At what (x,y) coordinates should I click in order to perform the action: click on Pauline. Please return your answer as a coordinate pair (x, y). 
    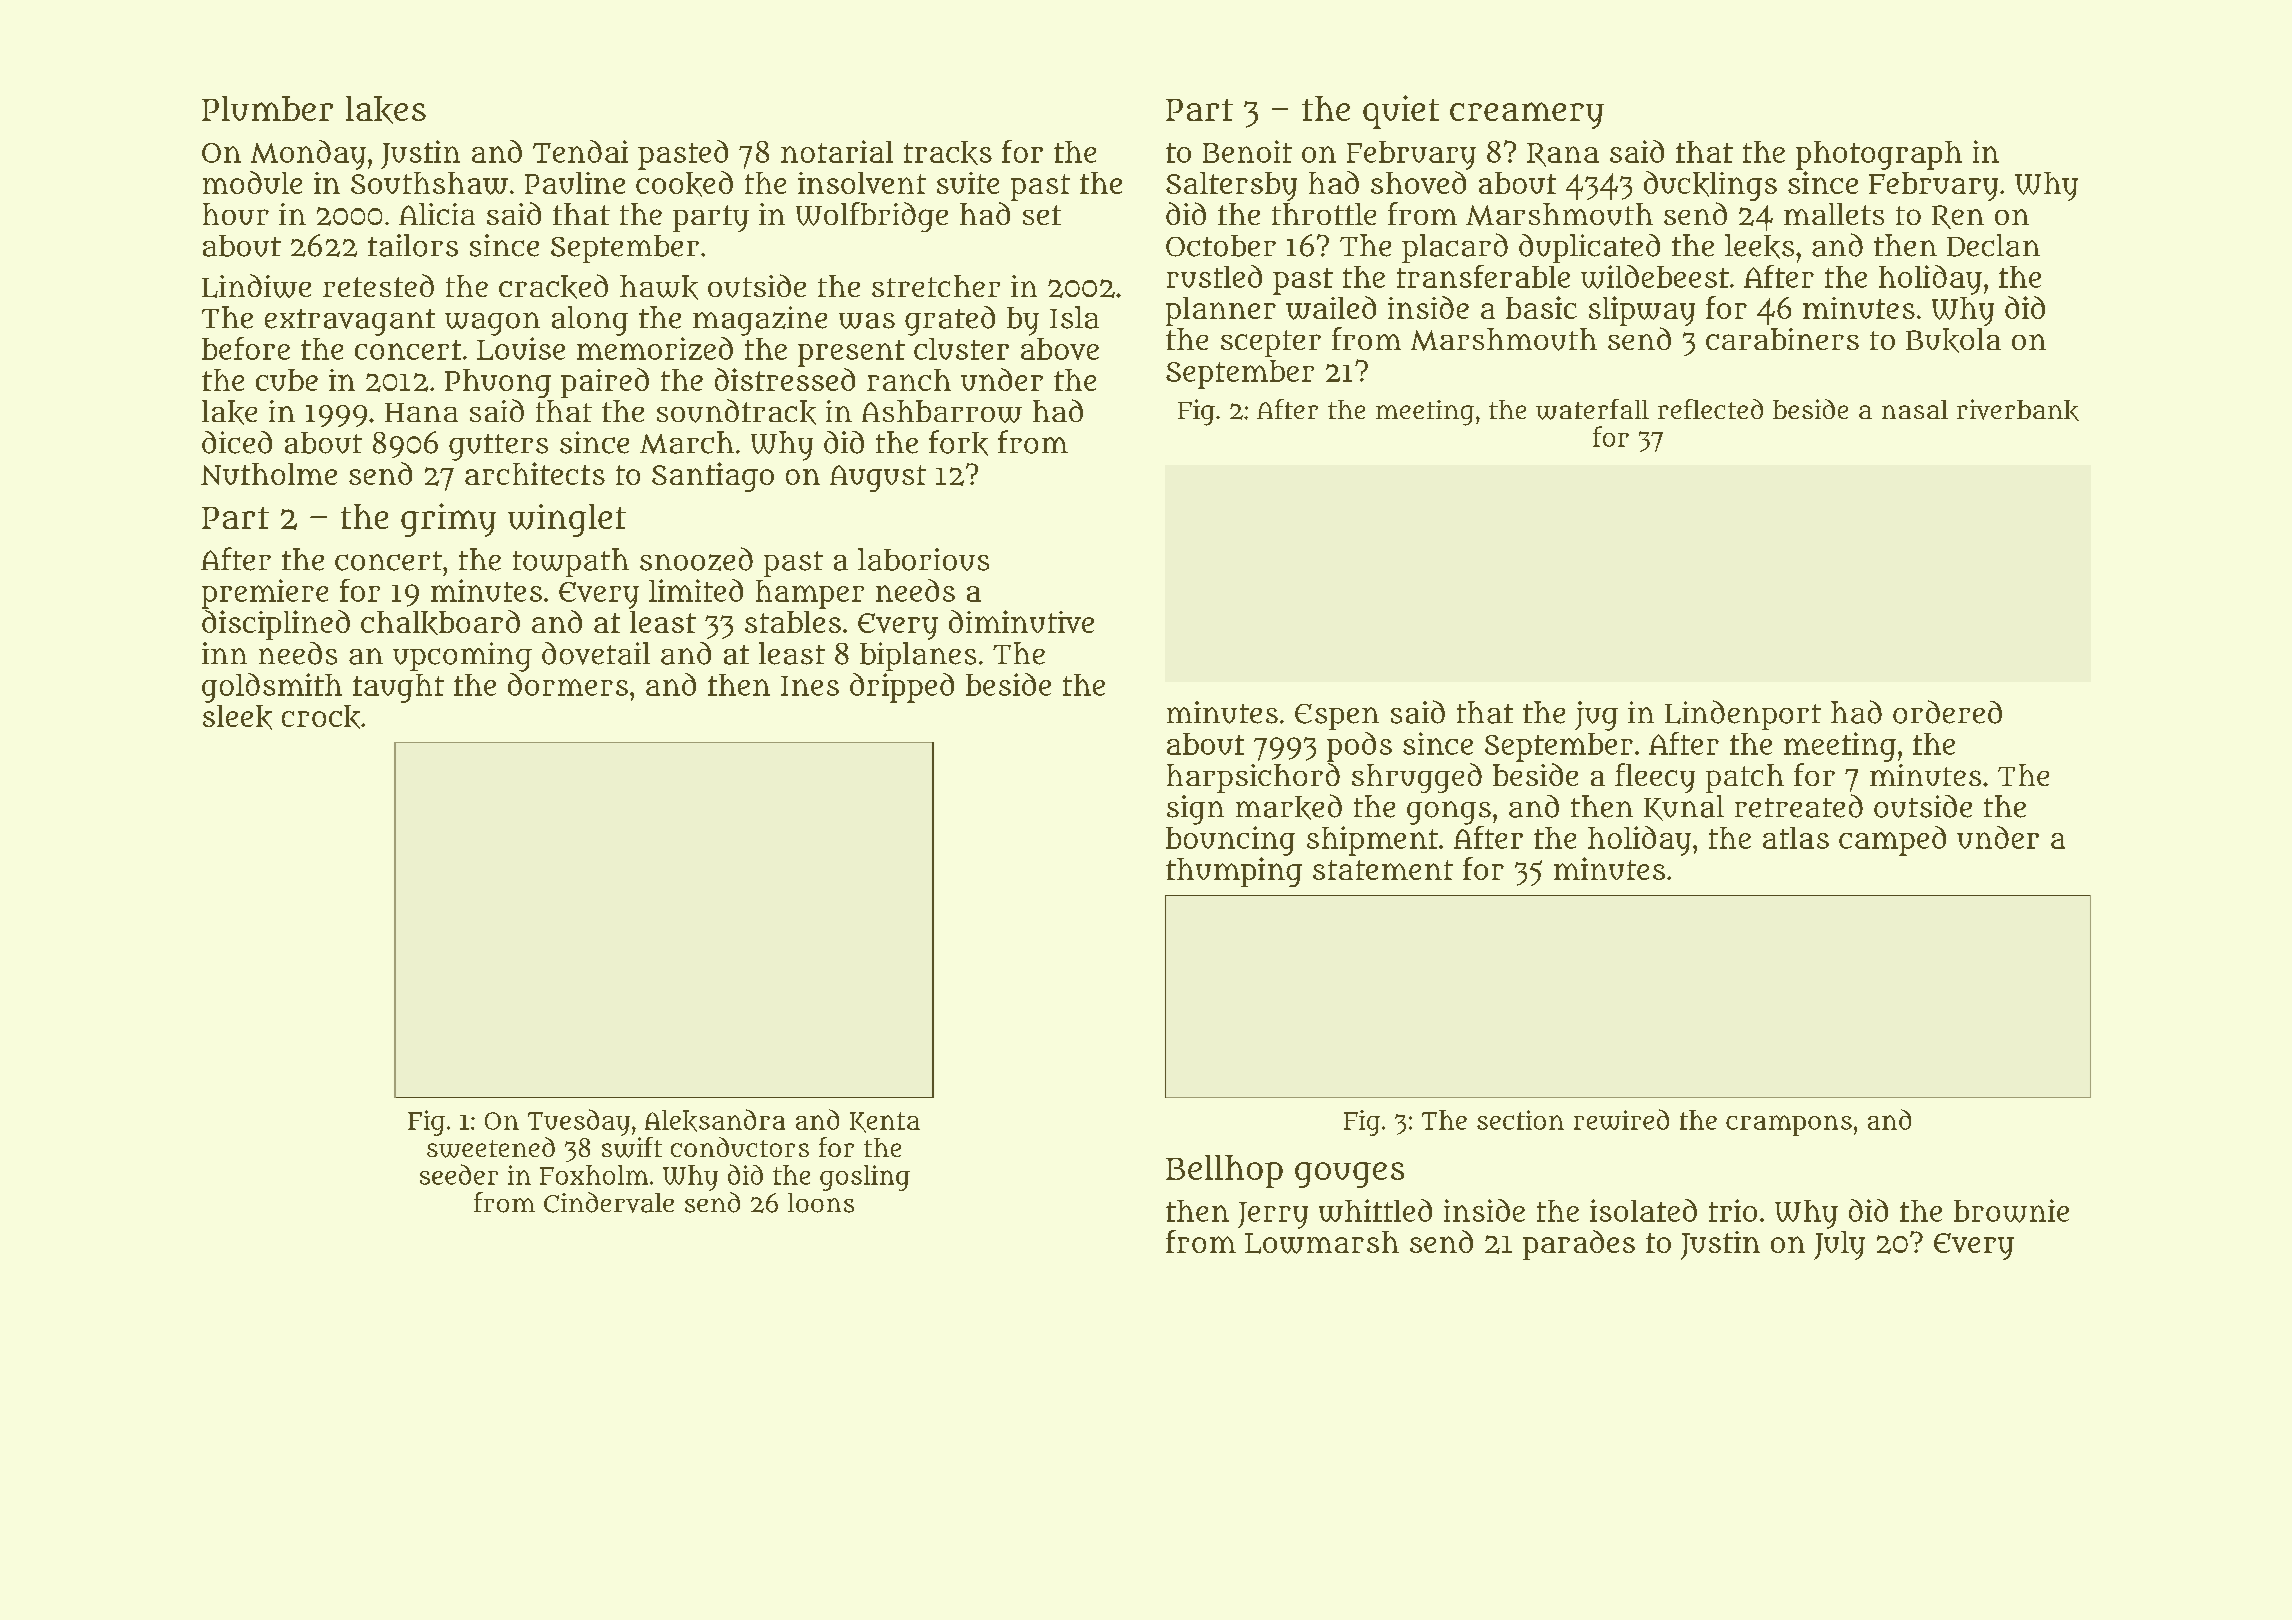
    Looking at the image, I should click on (575, 183).
